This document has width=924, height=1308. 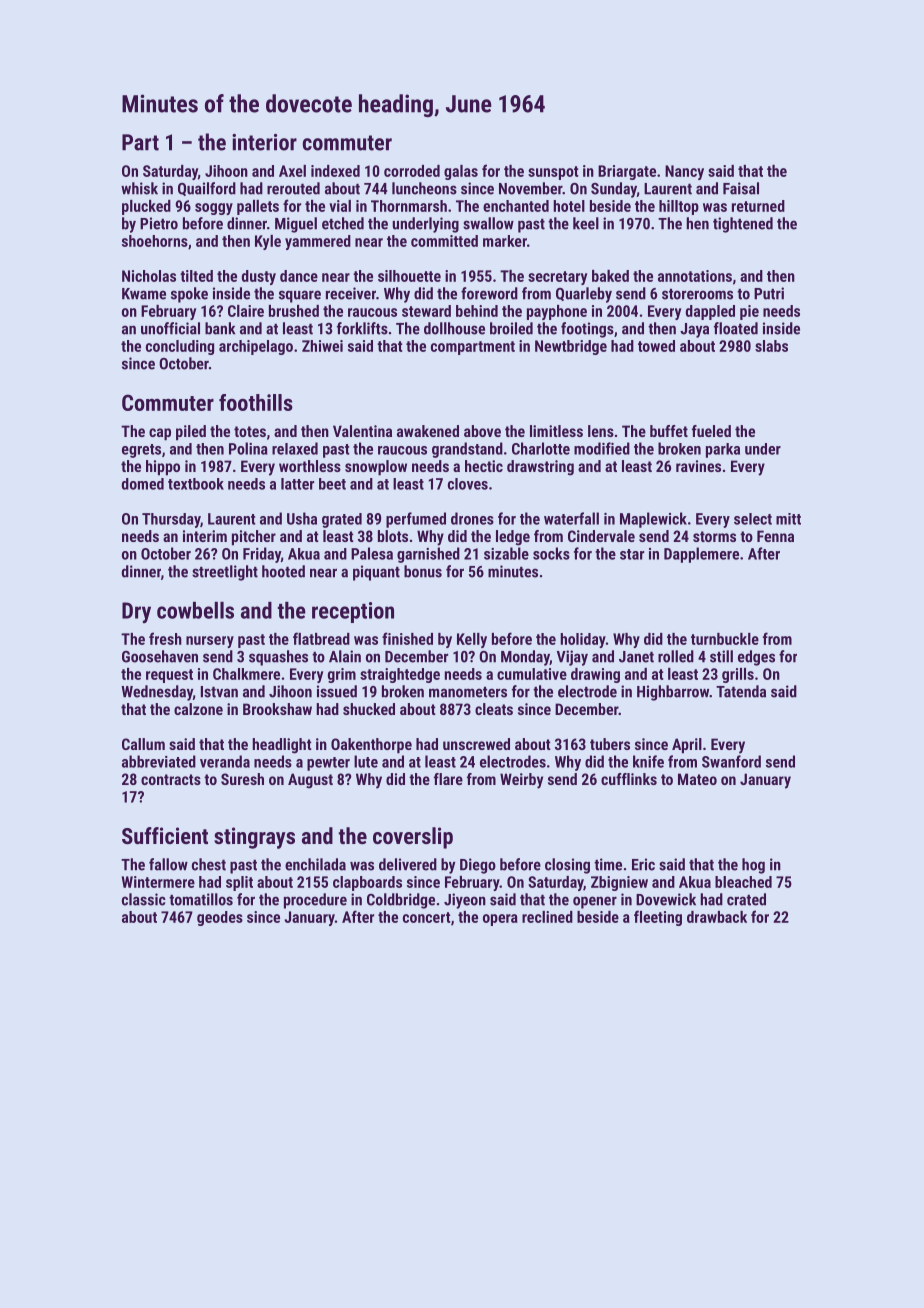 What do you see at coordinates (139, 188) in the document?
I see `whisk` at bounding box center [139, 188].
